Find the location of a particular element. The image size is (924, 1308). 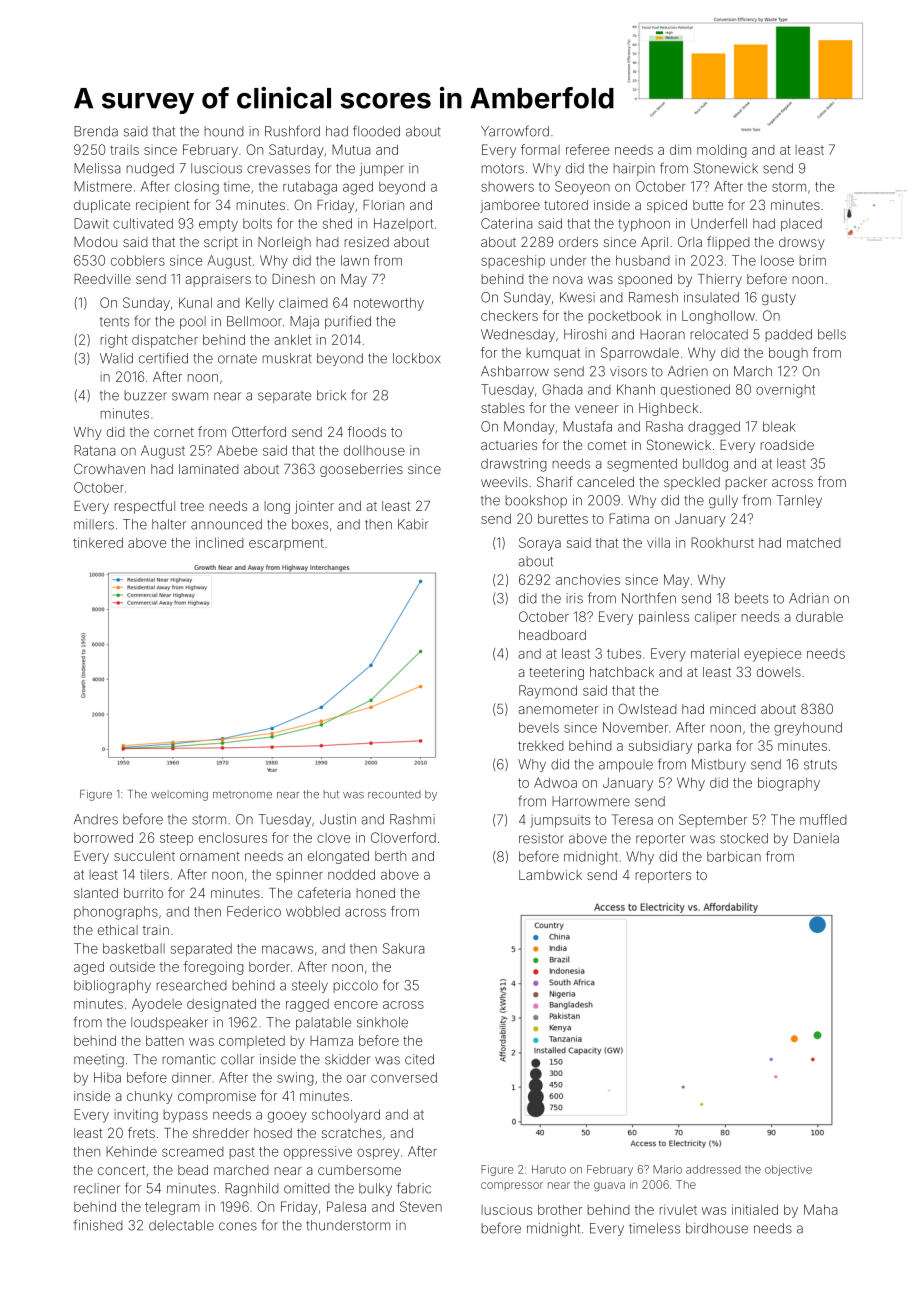

gusty is located at coordinates (779, 299).
